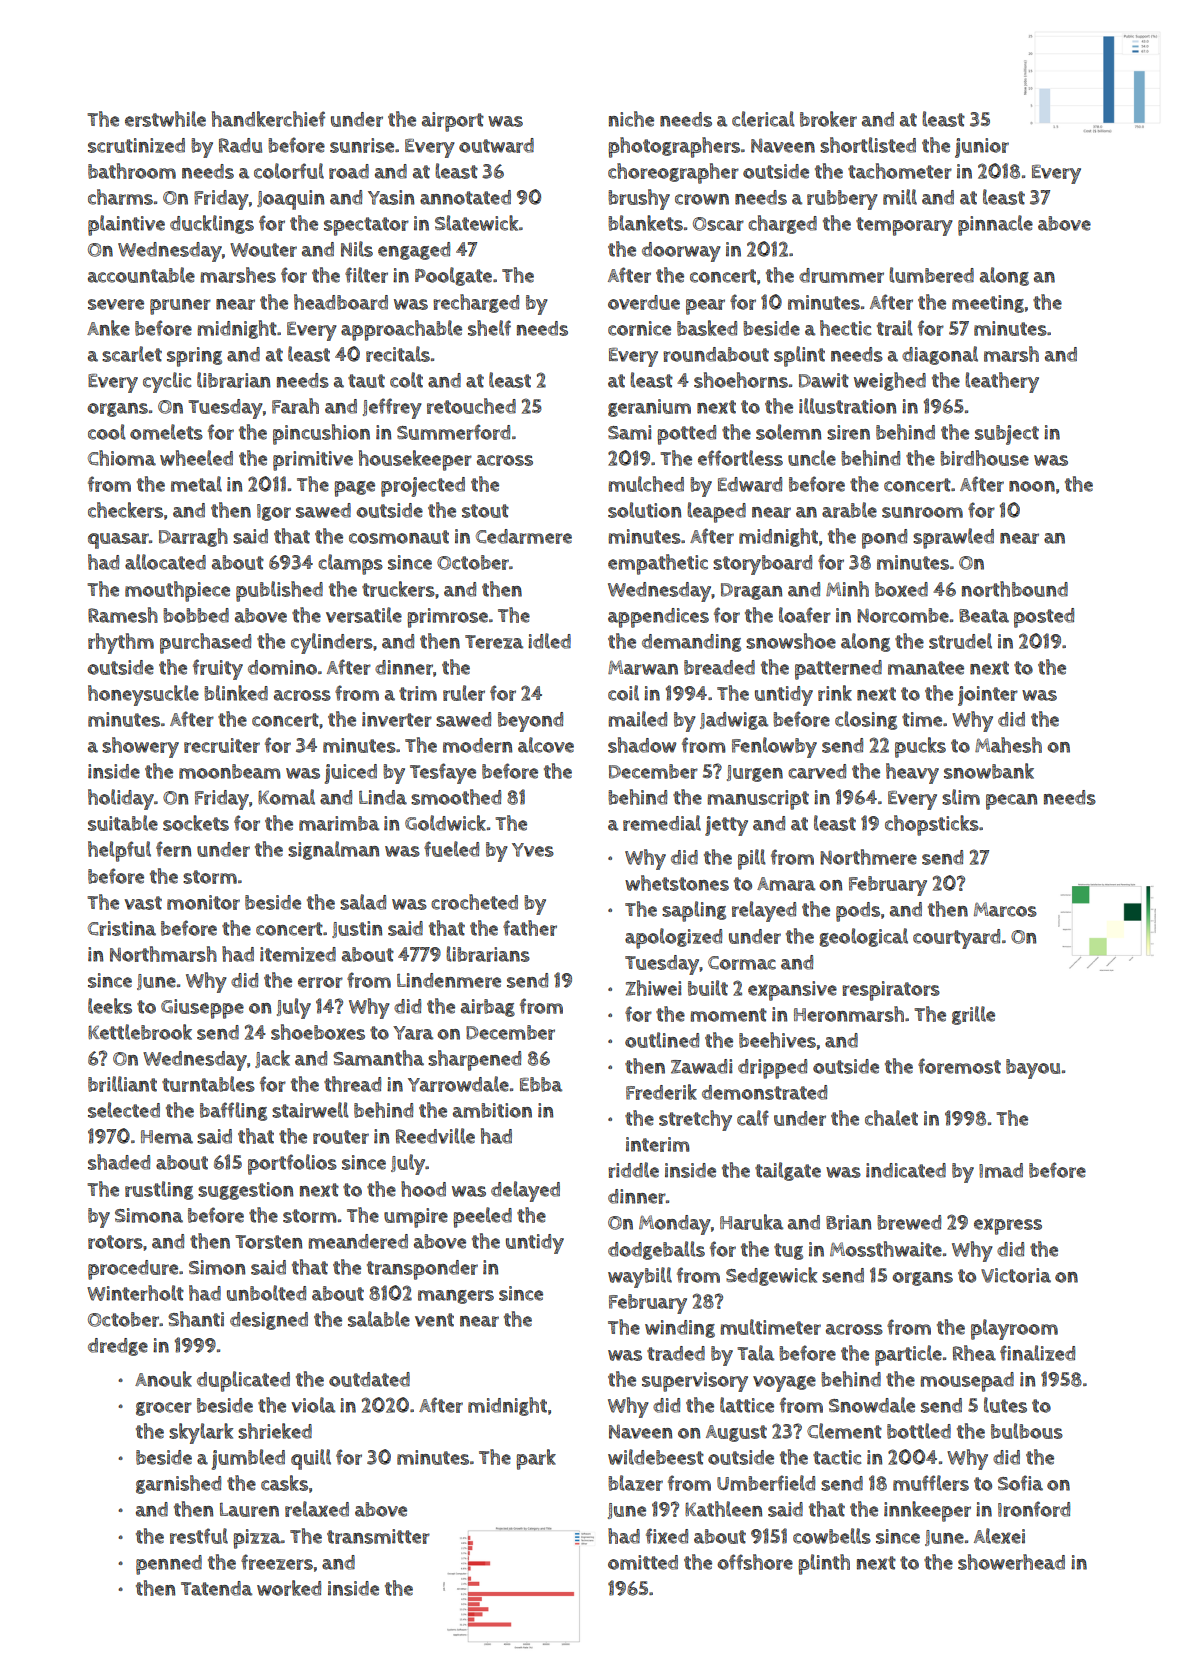 Image resolution: width=1184 pixels, height=1674 pixels. What do you see at coordinates (1011, 802) in the screenshot?
I see `pecan` at bounding box center [1011, 802].
